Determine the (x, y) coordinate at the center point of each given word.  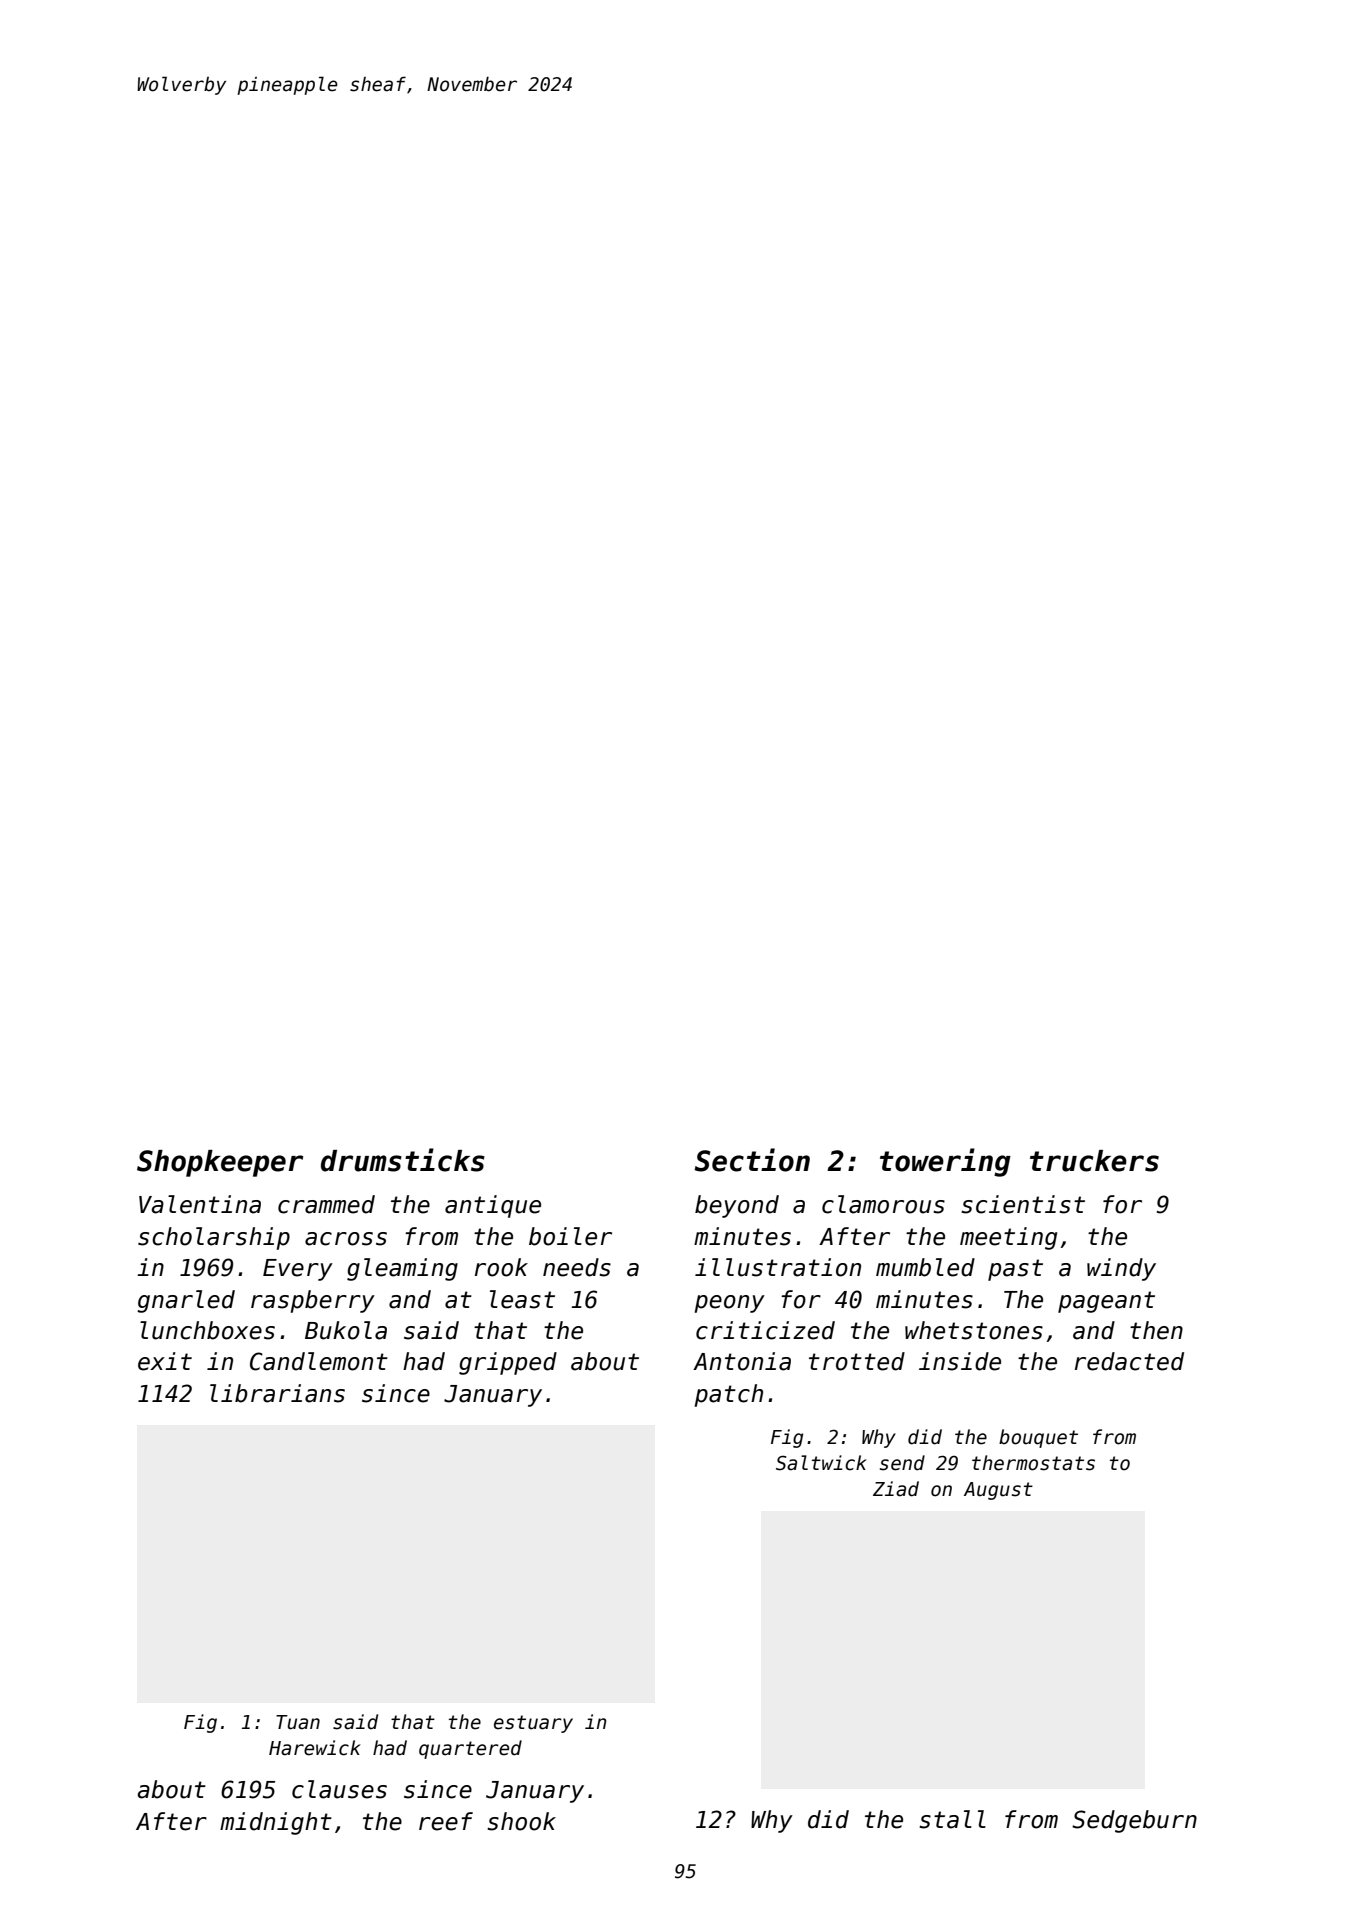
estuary (533, 1724)
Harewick (315, 1748)
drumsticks (403, 1160)
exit (165, 1361)
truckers (1094, 1161)
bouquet (1038, 1438)
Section (752, 1160)
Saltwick (821, 1463)
